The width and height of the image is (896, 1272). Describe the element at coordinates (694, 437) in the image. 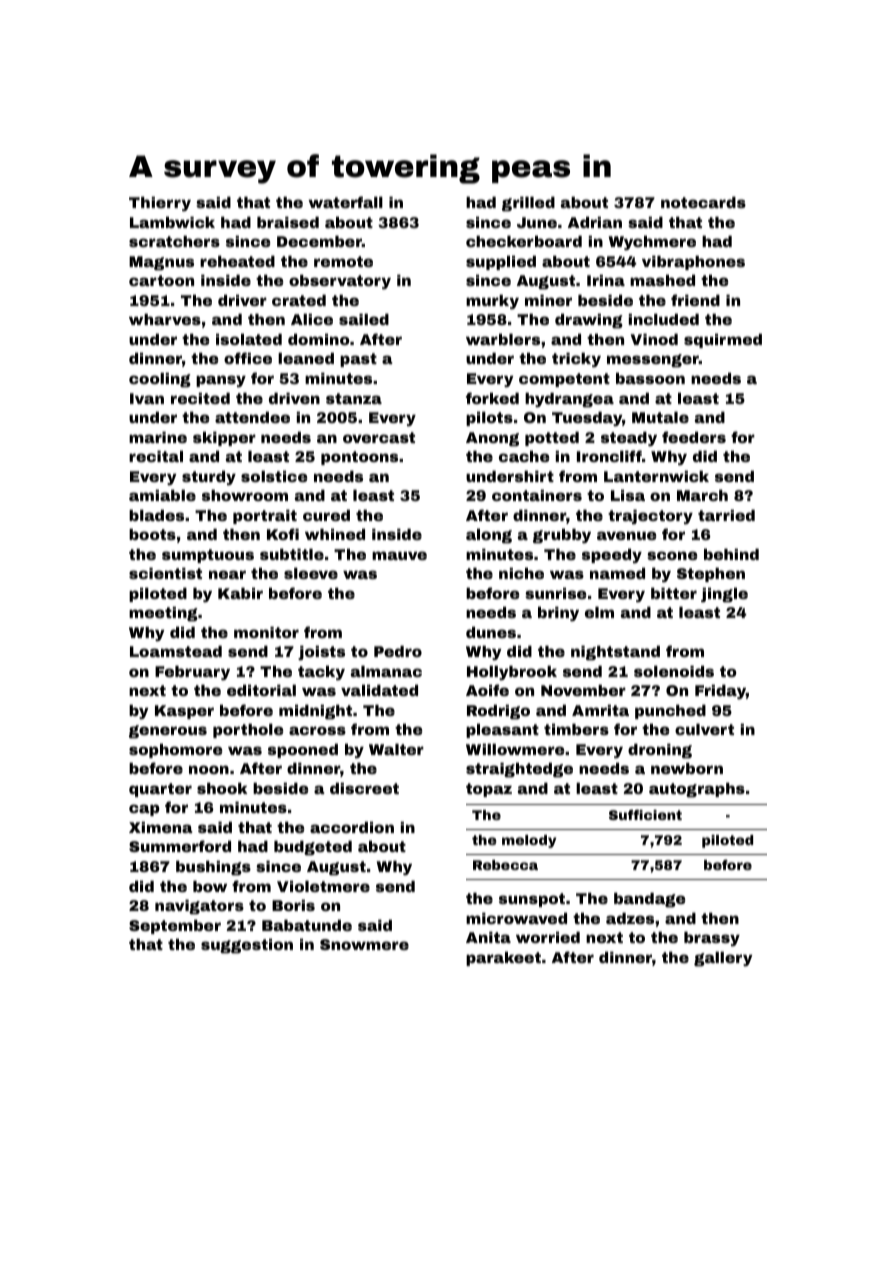

I see `feeders` at that location.
